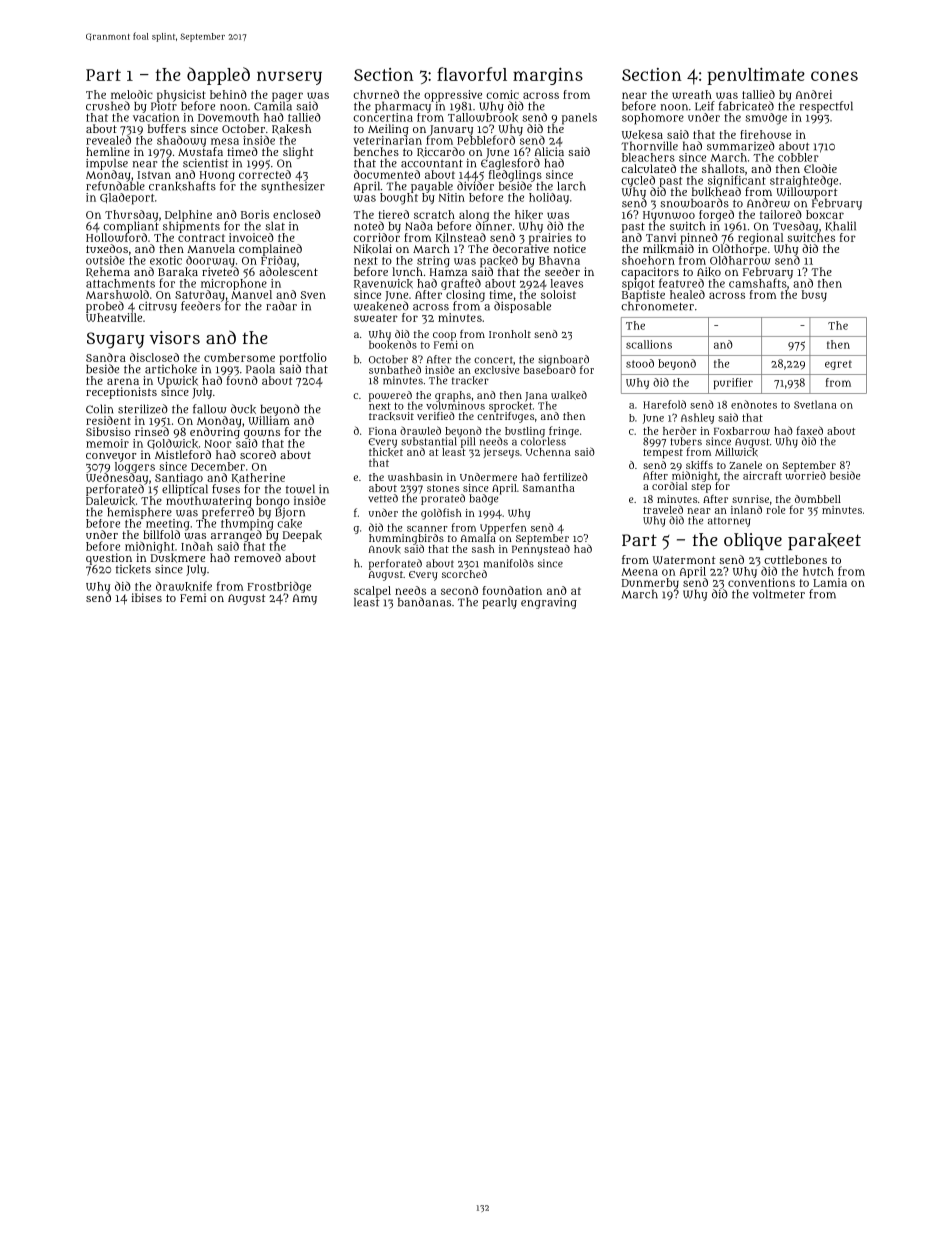 The image size is (952, 1233). Describe the element at coordinates (649, 344) in the screenshot. I see `scallions` at that location.
